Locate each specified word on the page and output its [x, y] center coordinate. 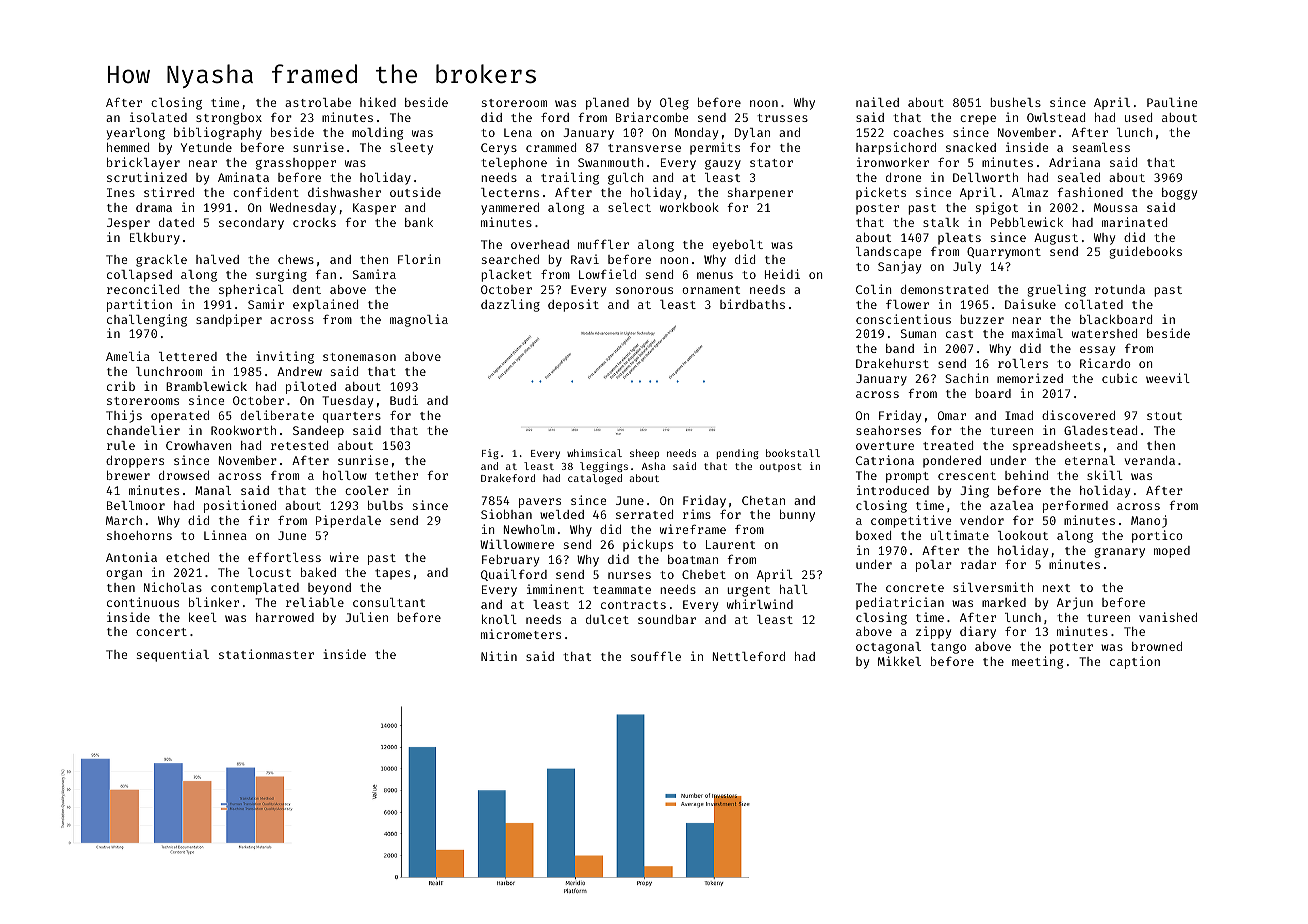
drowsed [184, 475]
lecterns [510, 192]
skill [1105, 475]
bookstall [793, 453]
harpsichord [896, 148]
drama [154, 207]
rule [121, 445]
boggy [1179, 194]
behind [1026, 475]
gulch [625, 179]
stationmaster [266, 654]
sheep [644, 454]
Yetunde [206, 147]
